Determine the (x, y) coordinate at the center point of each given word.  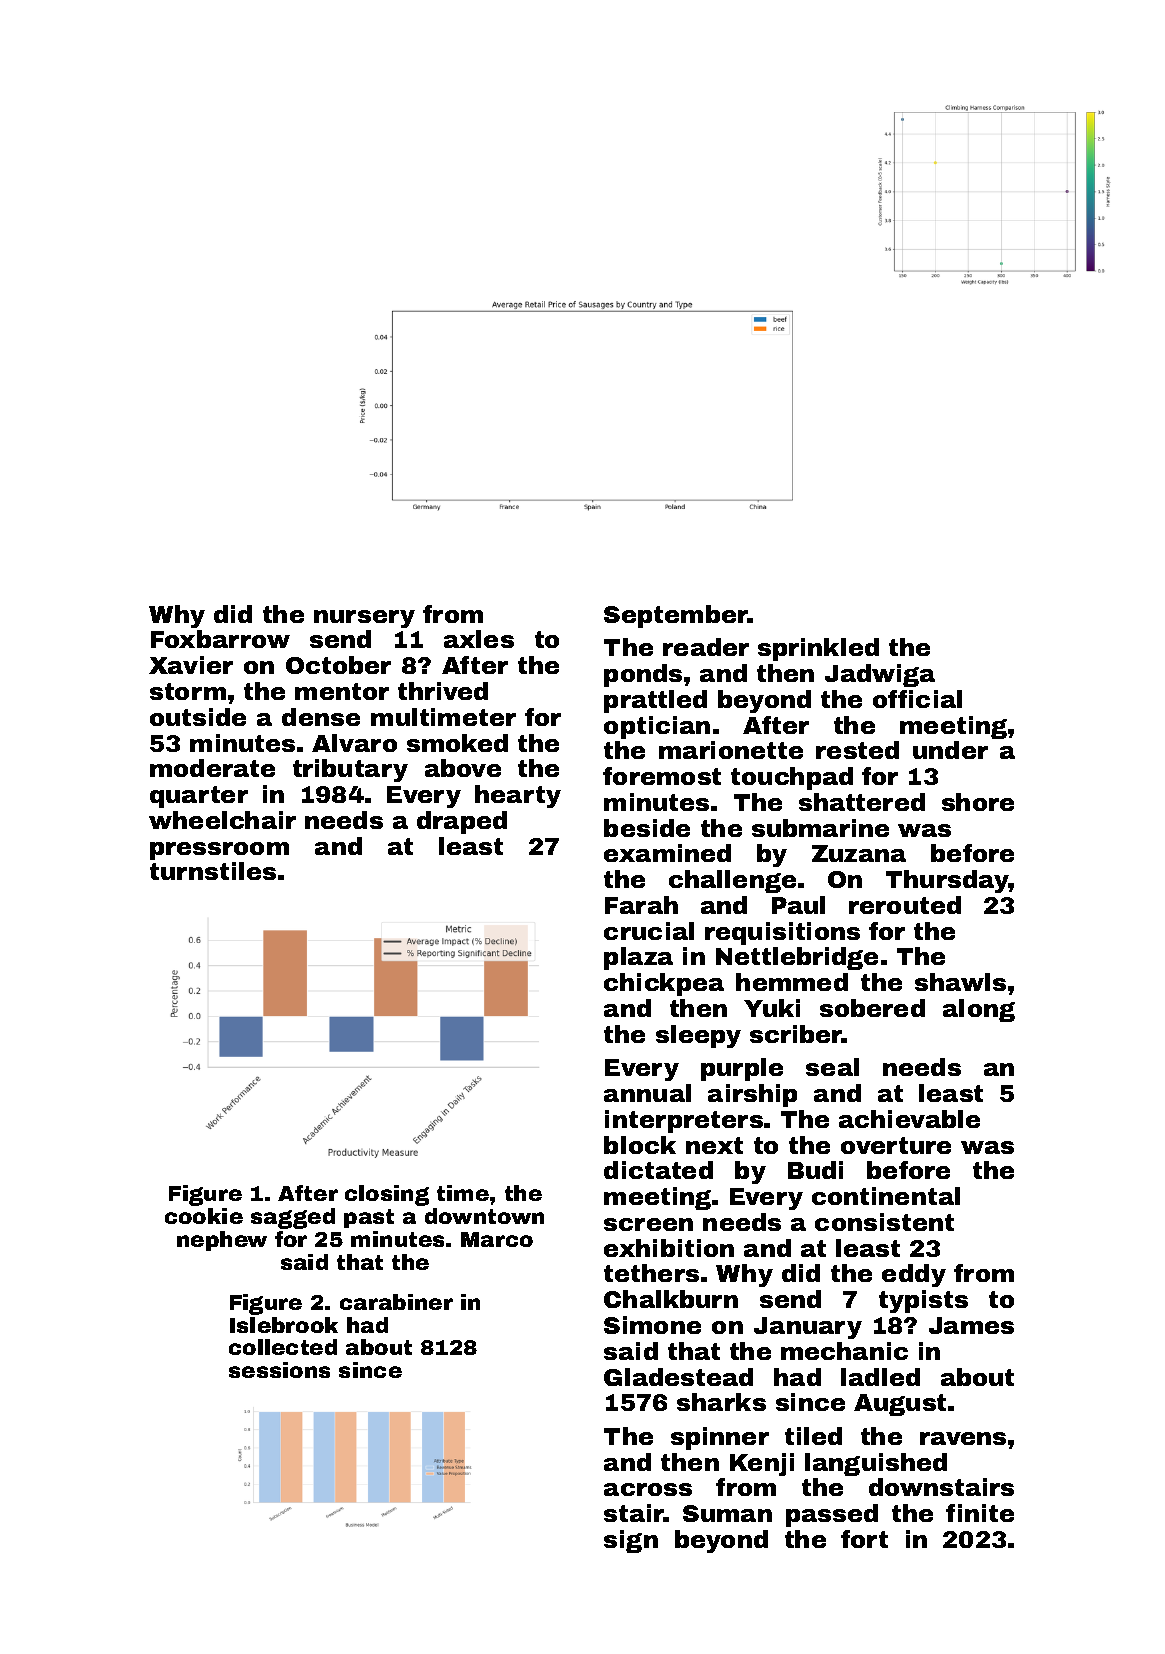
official (917, 699)
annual (647, 1093)
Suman (727, 1513)
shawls (960, 982)
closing (387, 1195)
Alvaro (354, 743)
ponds (643, 675)
